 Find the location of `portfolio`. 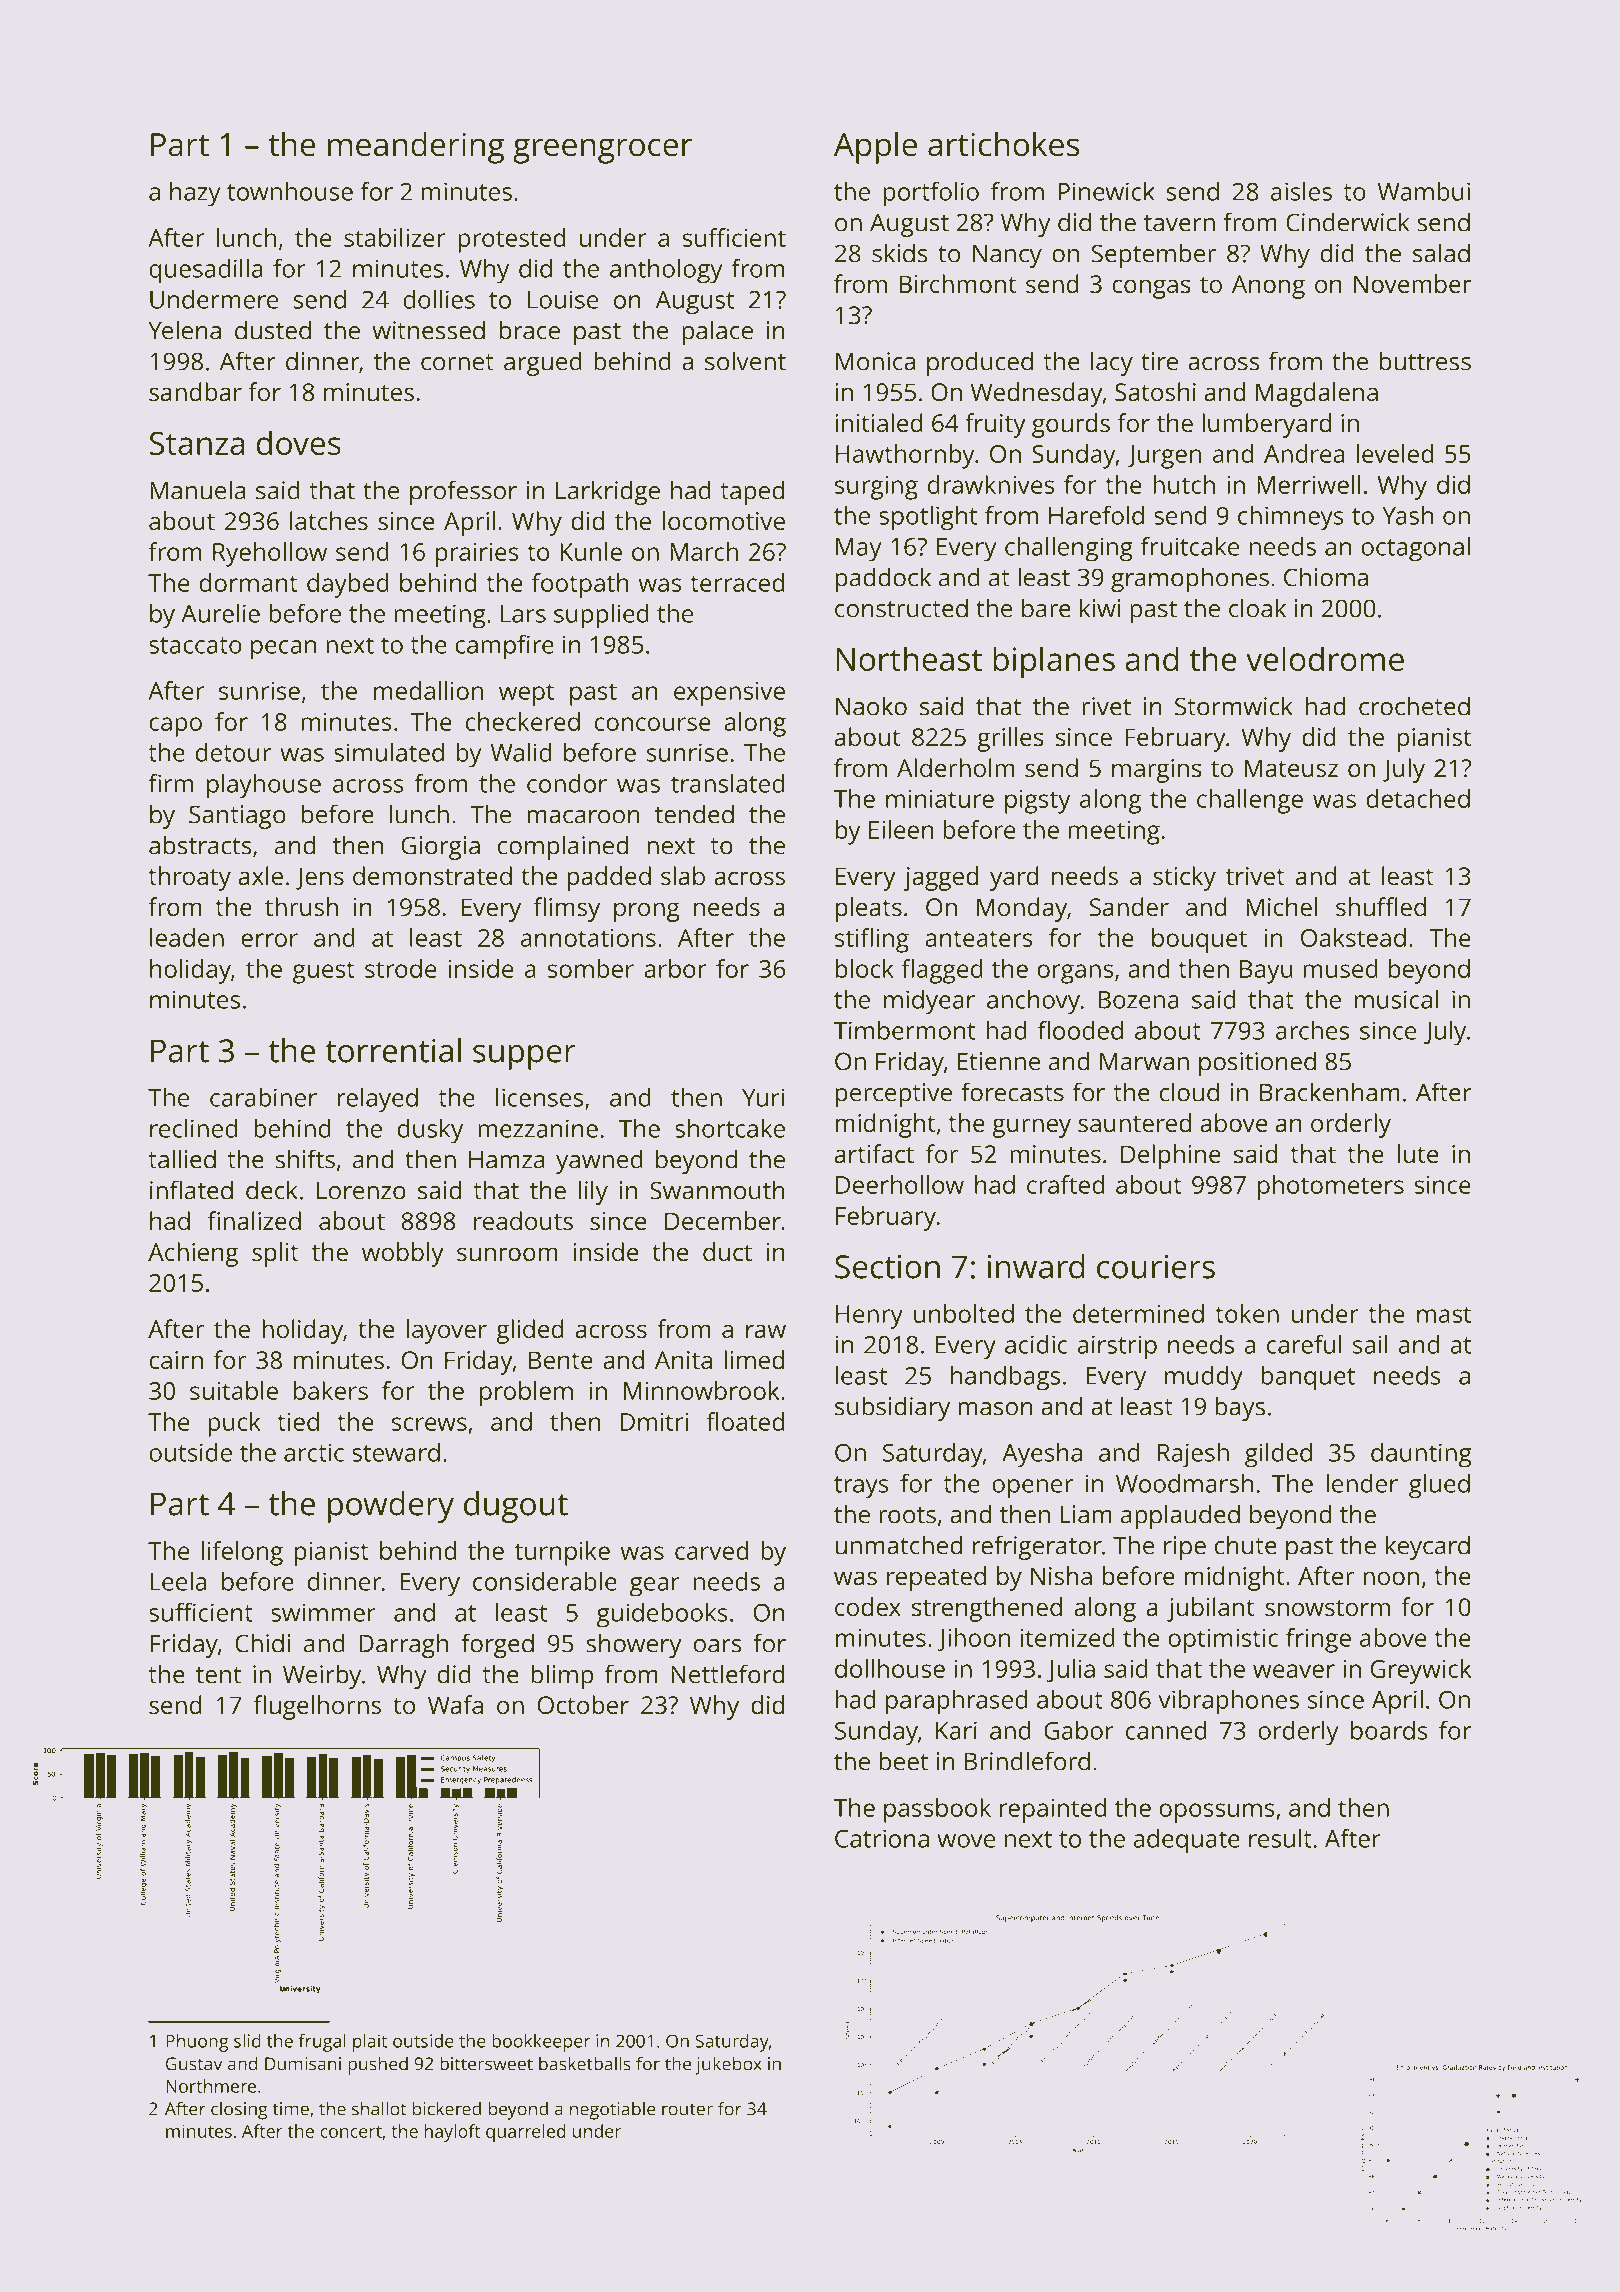

portfolio is located at coordinates (931, 194).
